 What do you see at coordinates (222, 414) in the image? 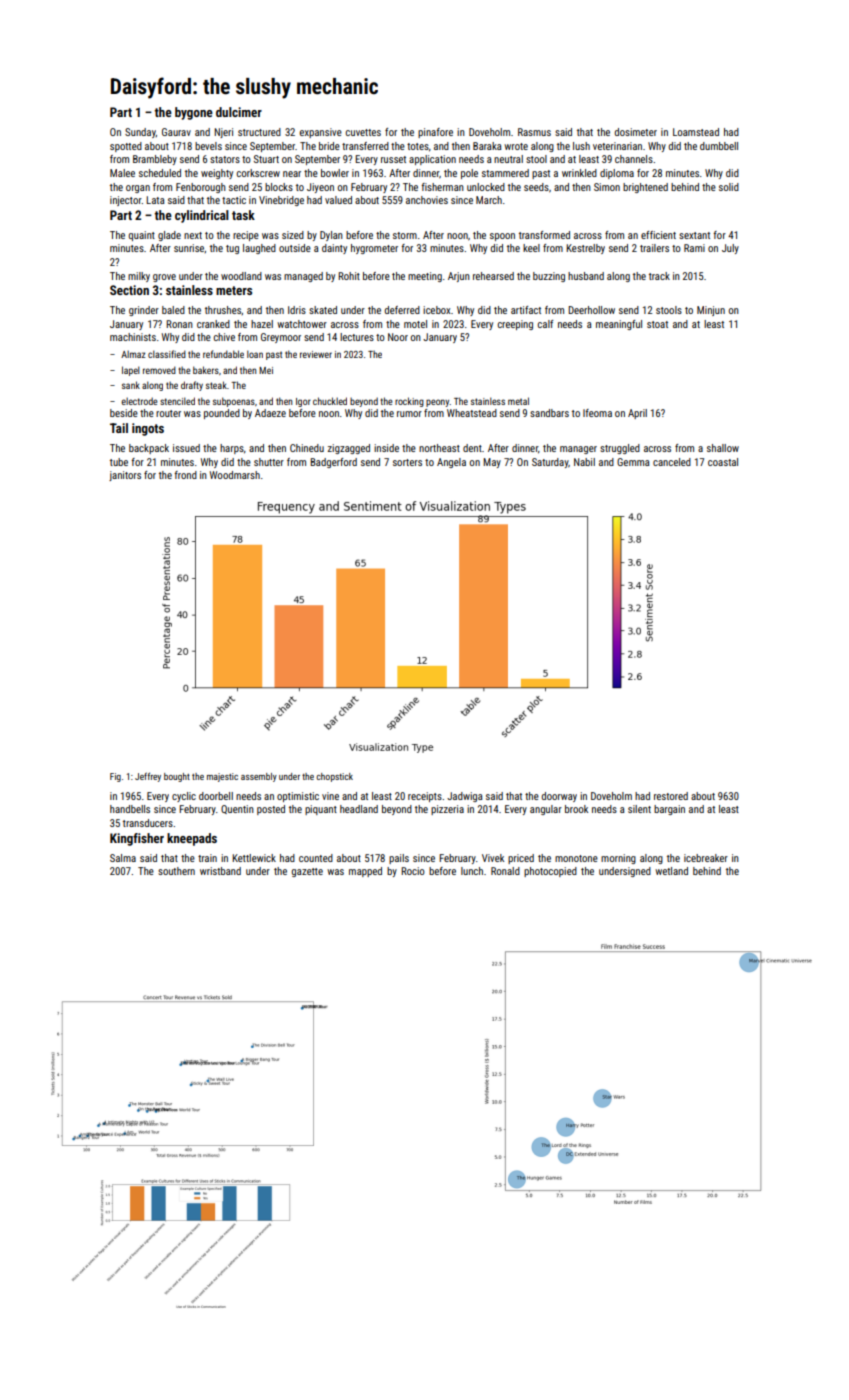
I see `pounded` at bounding box center [222, 414].
